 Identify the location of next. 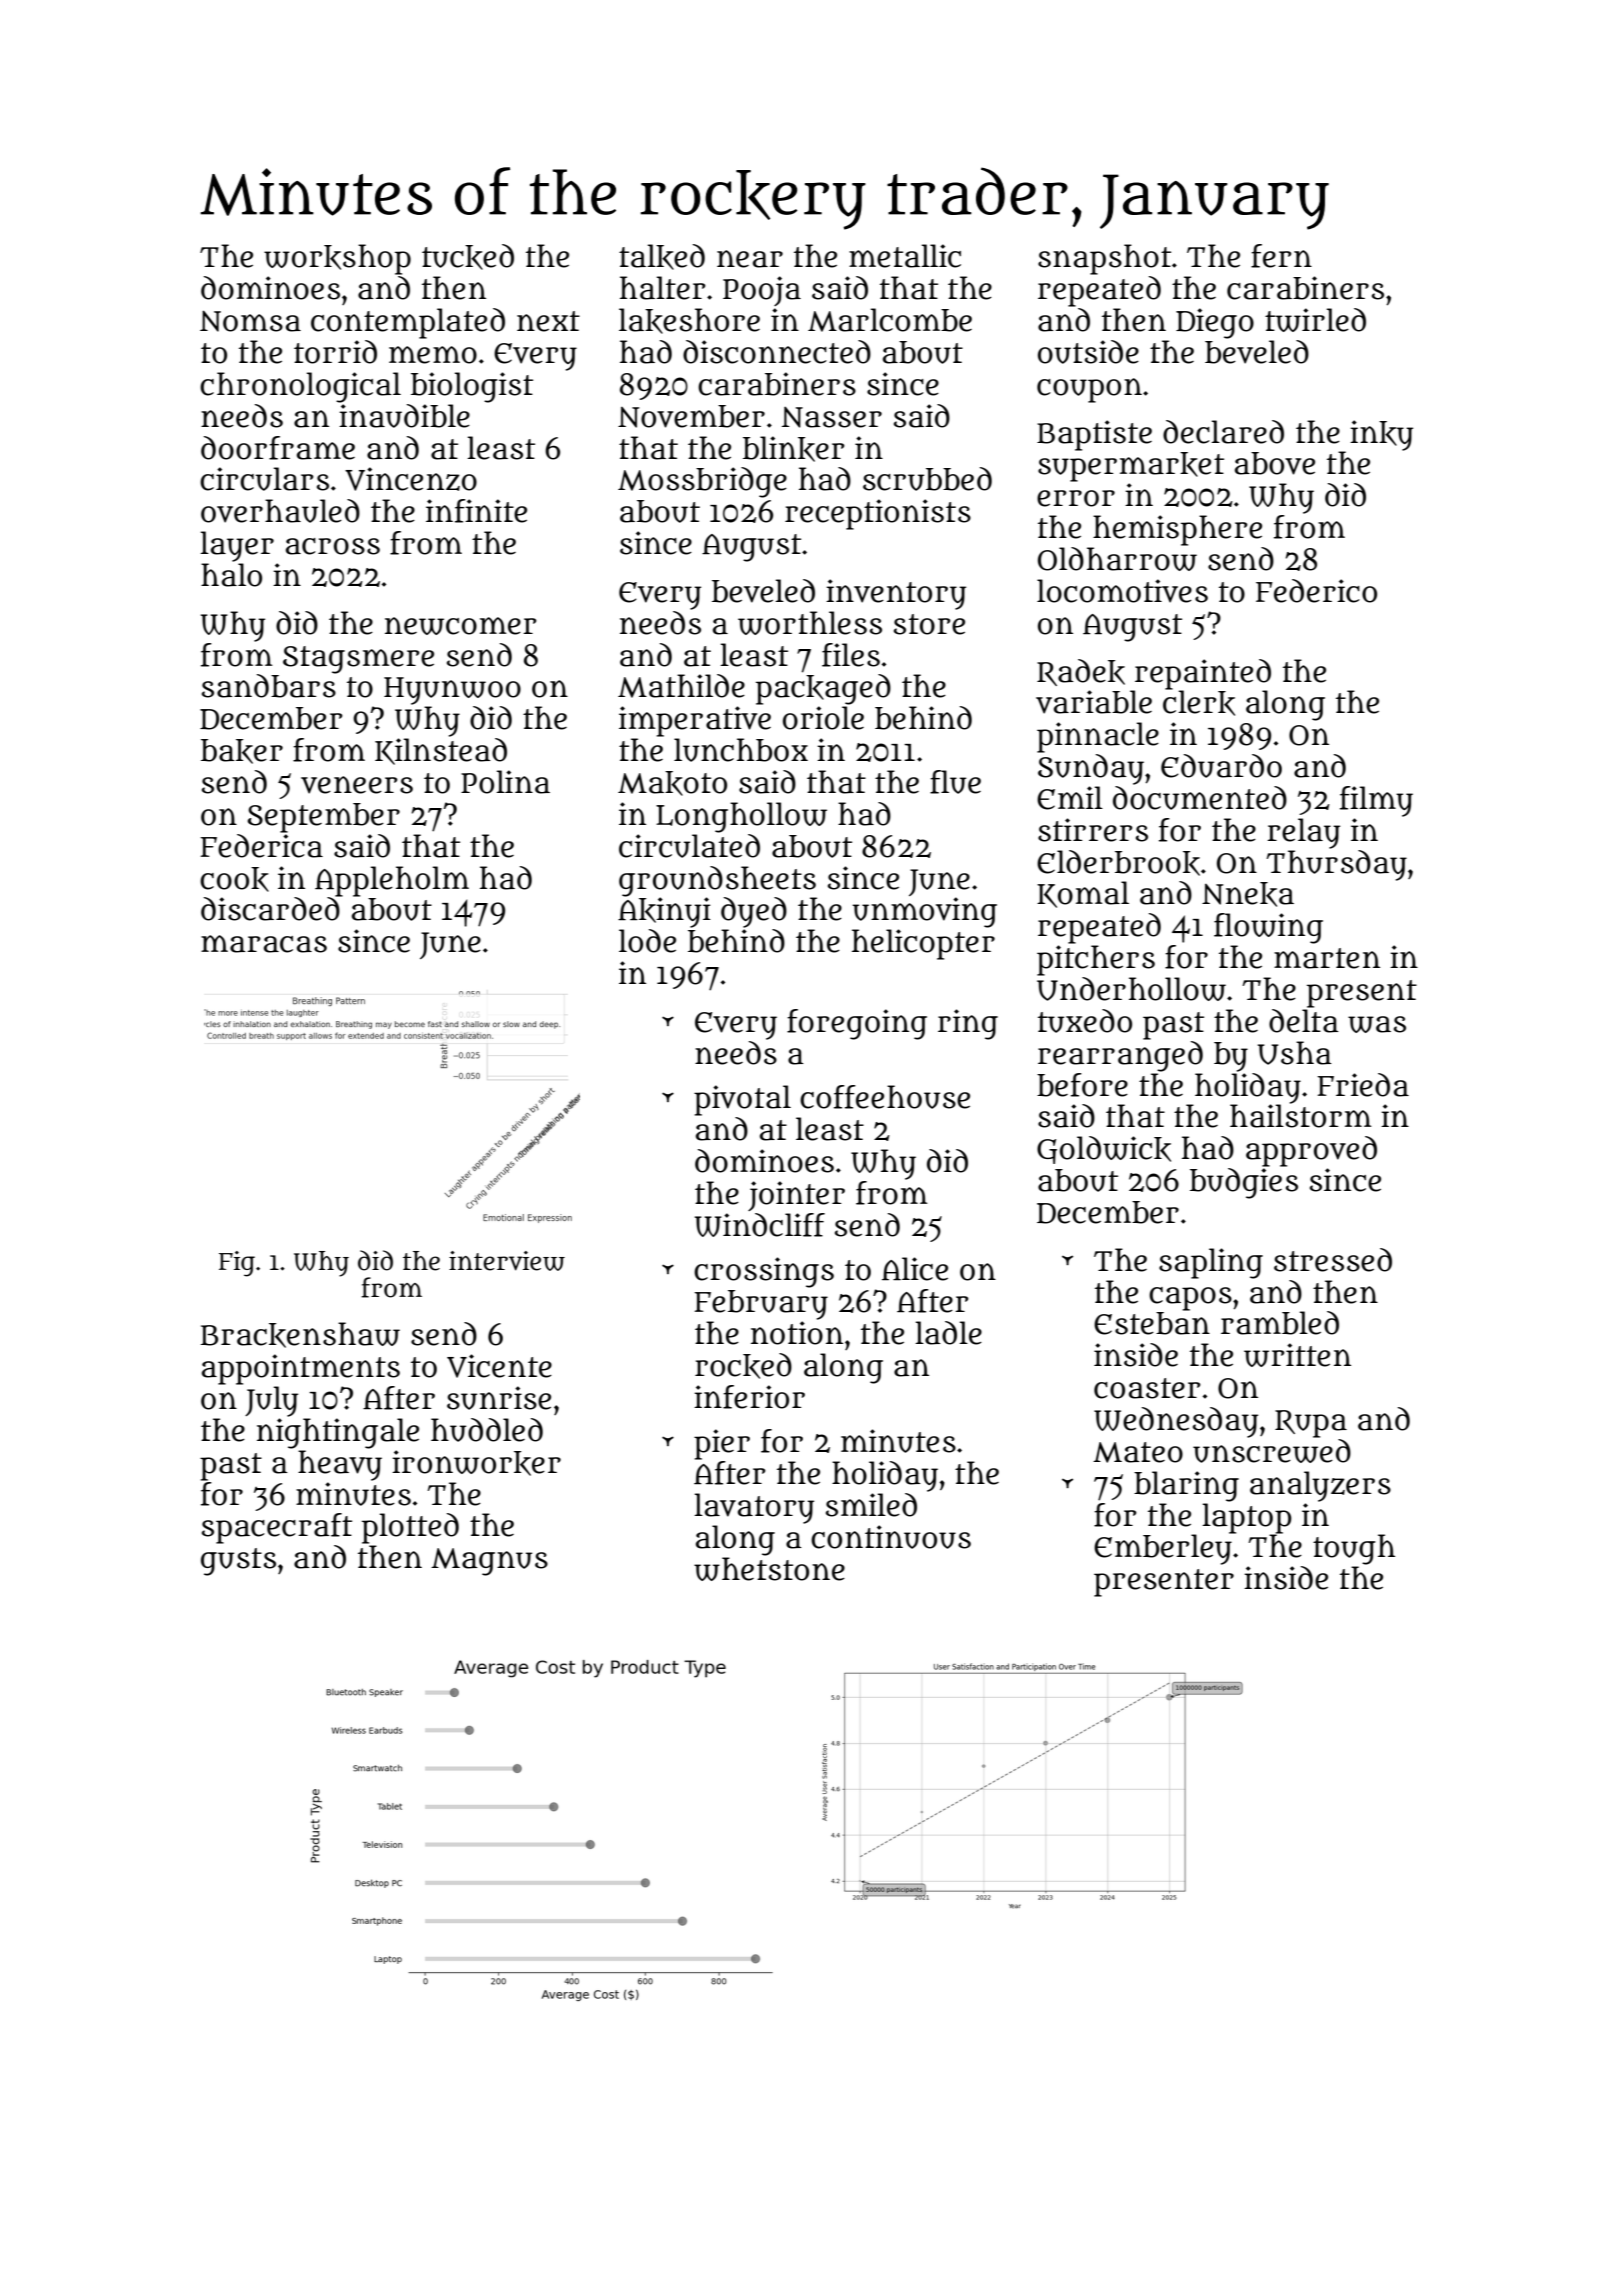
(548, 321).
